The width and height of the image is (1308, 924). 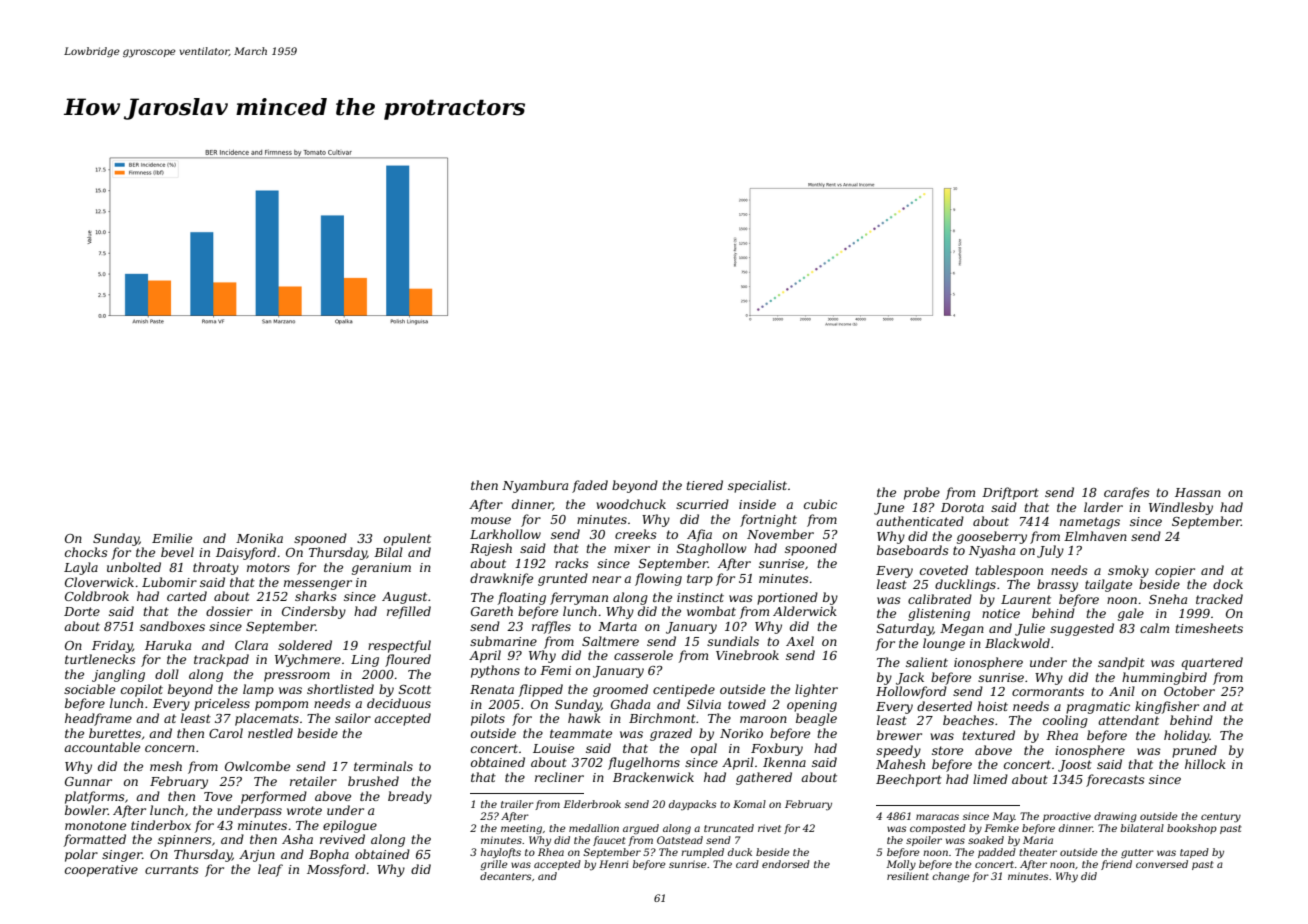 What do you see at coordinates (816, 690) in the image?
I see `lighter` at bounding box center [816, 690].
